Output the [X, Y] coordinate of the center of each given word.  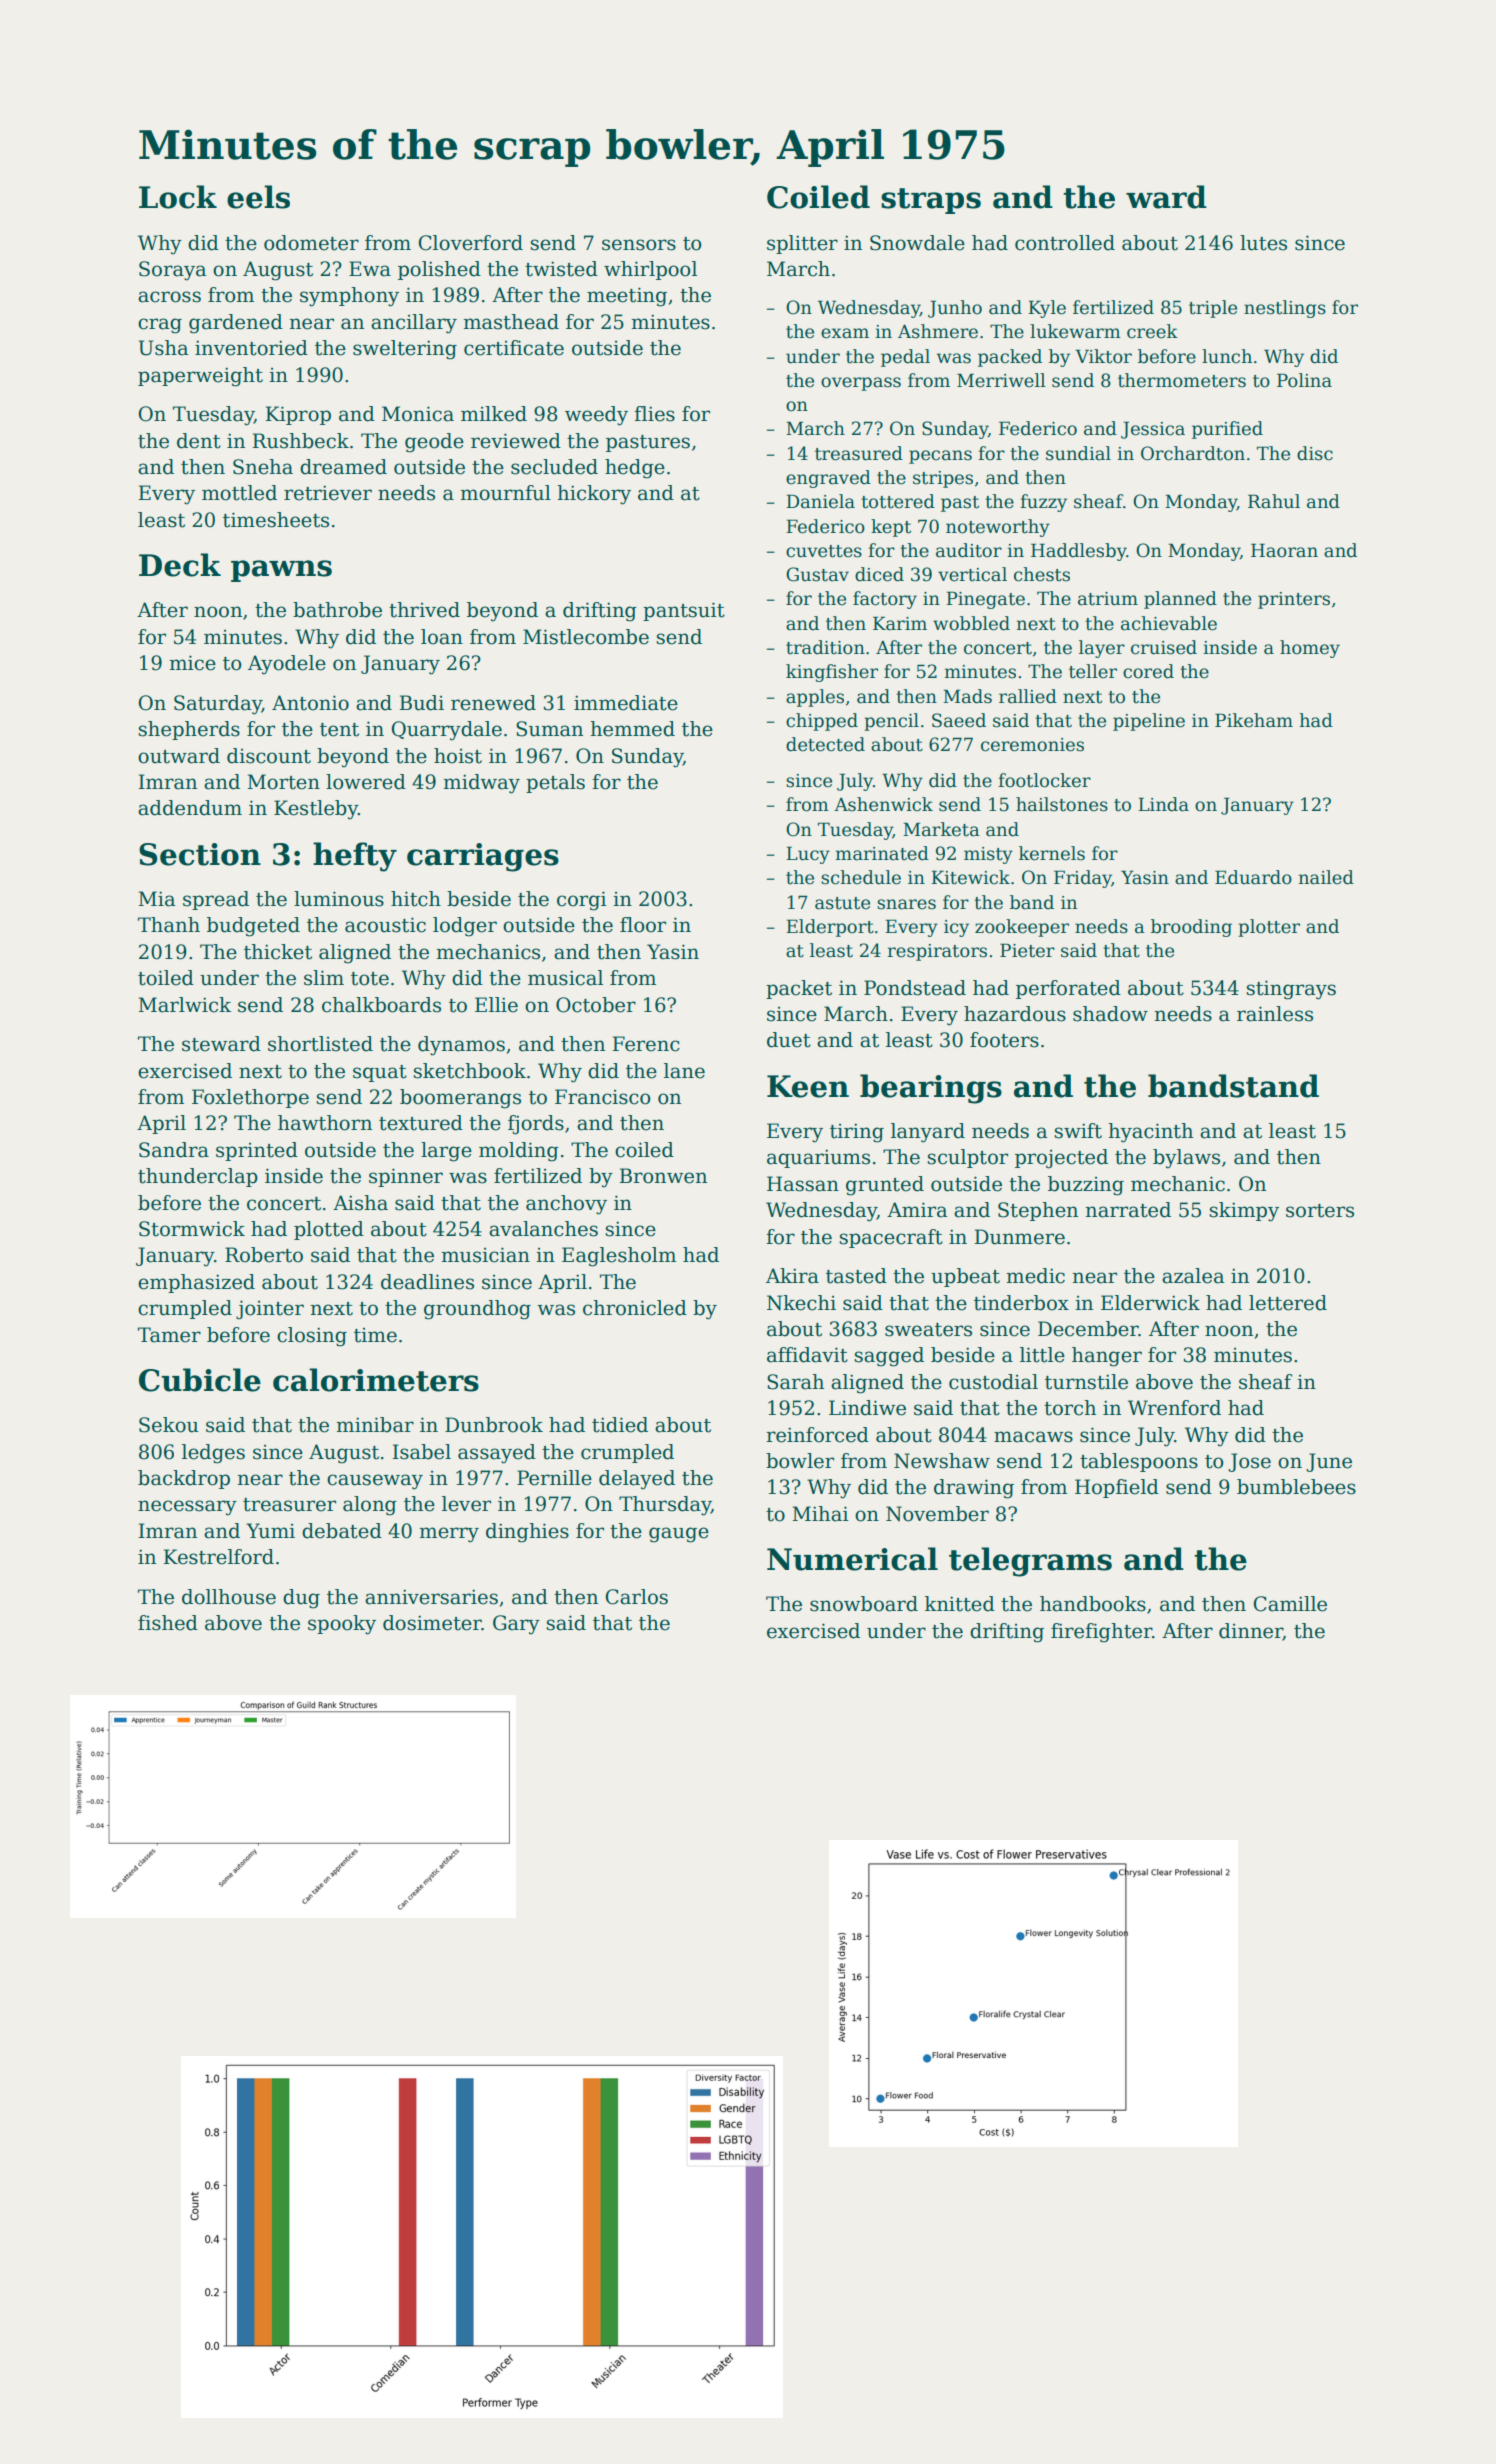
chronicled [635, 1308]
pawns [281, 571]
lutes [1263, 243]
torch [1070, 1408]
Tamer [169, 1335]
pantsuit [684, 611]
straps [931, 201]
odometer [311, 243]
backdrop [184, 1479]
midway [482, 784]
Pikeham [1254, 720]
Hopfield [1117, 1488]
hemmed [633, 729]
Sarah [795, 1382]
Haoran [1284, 550]
